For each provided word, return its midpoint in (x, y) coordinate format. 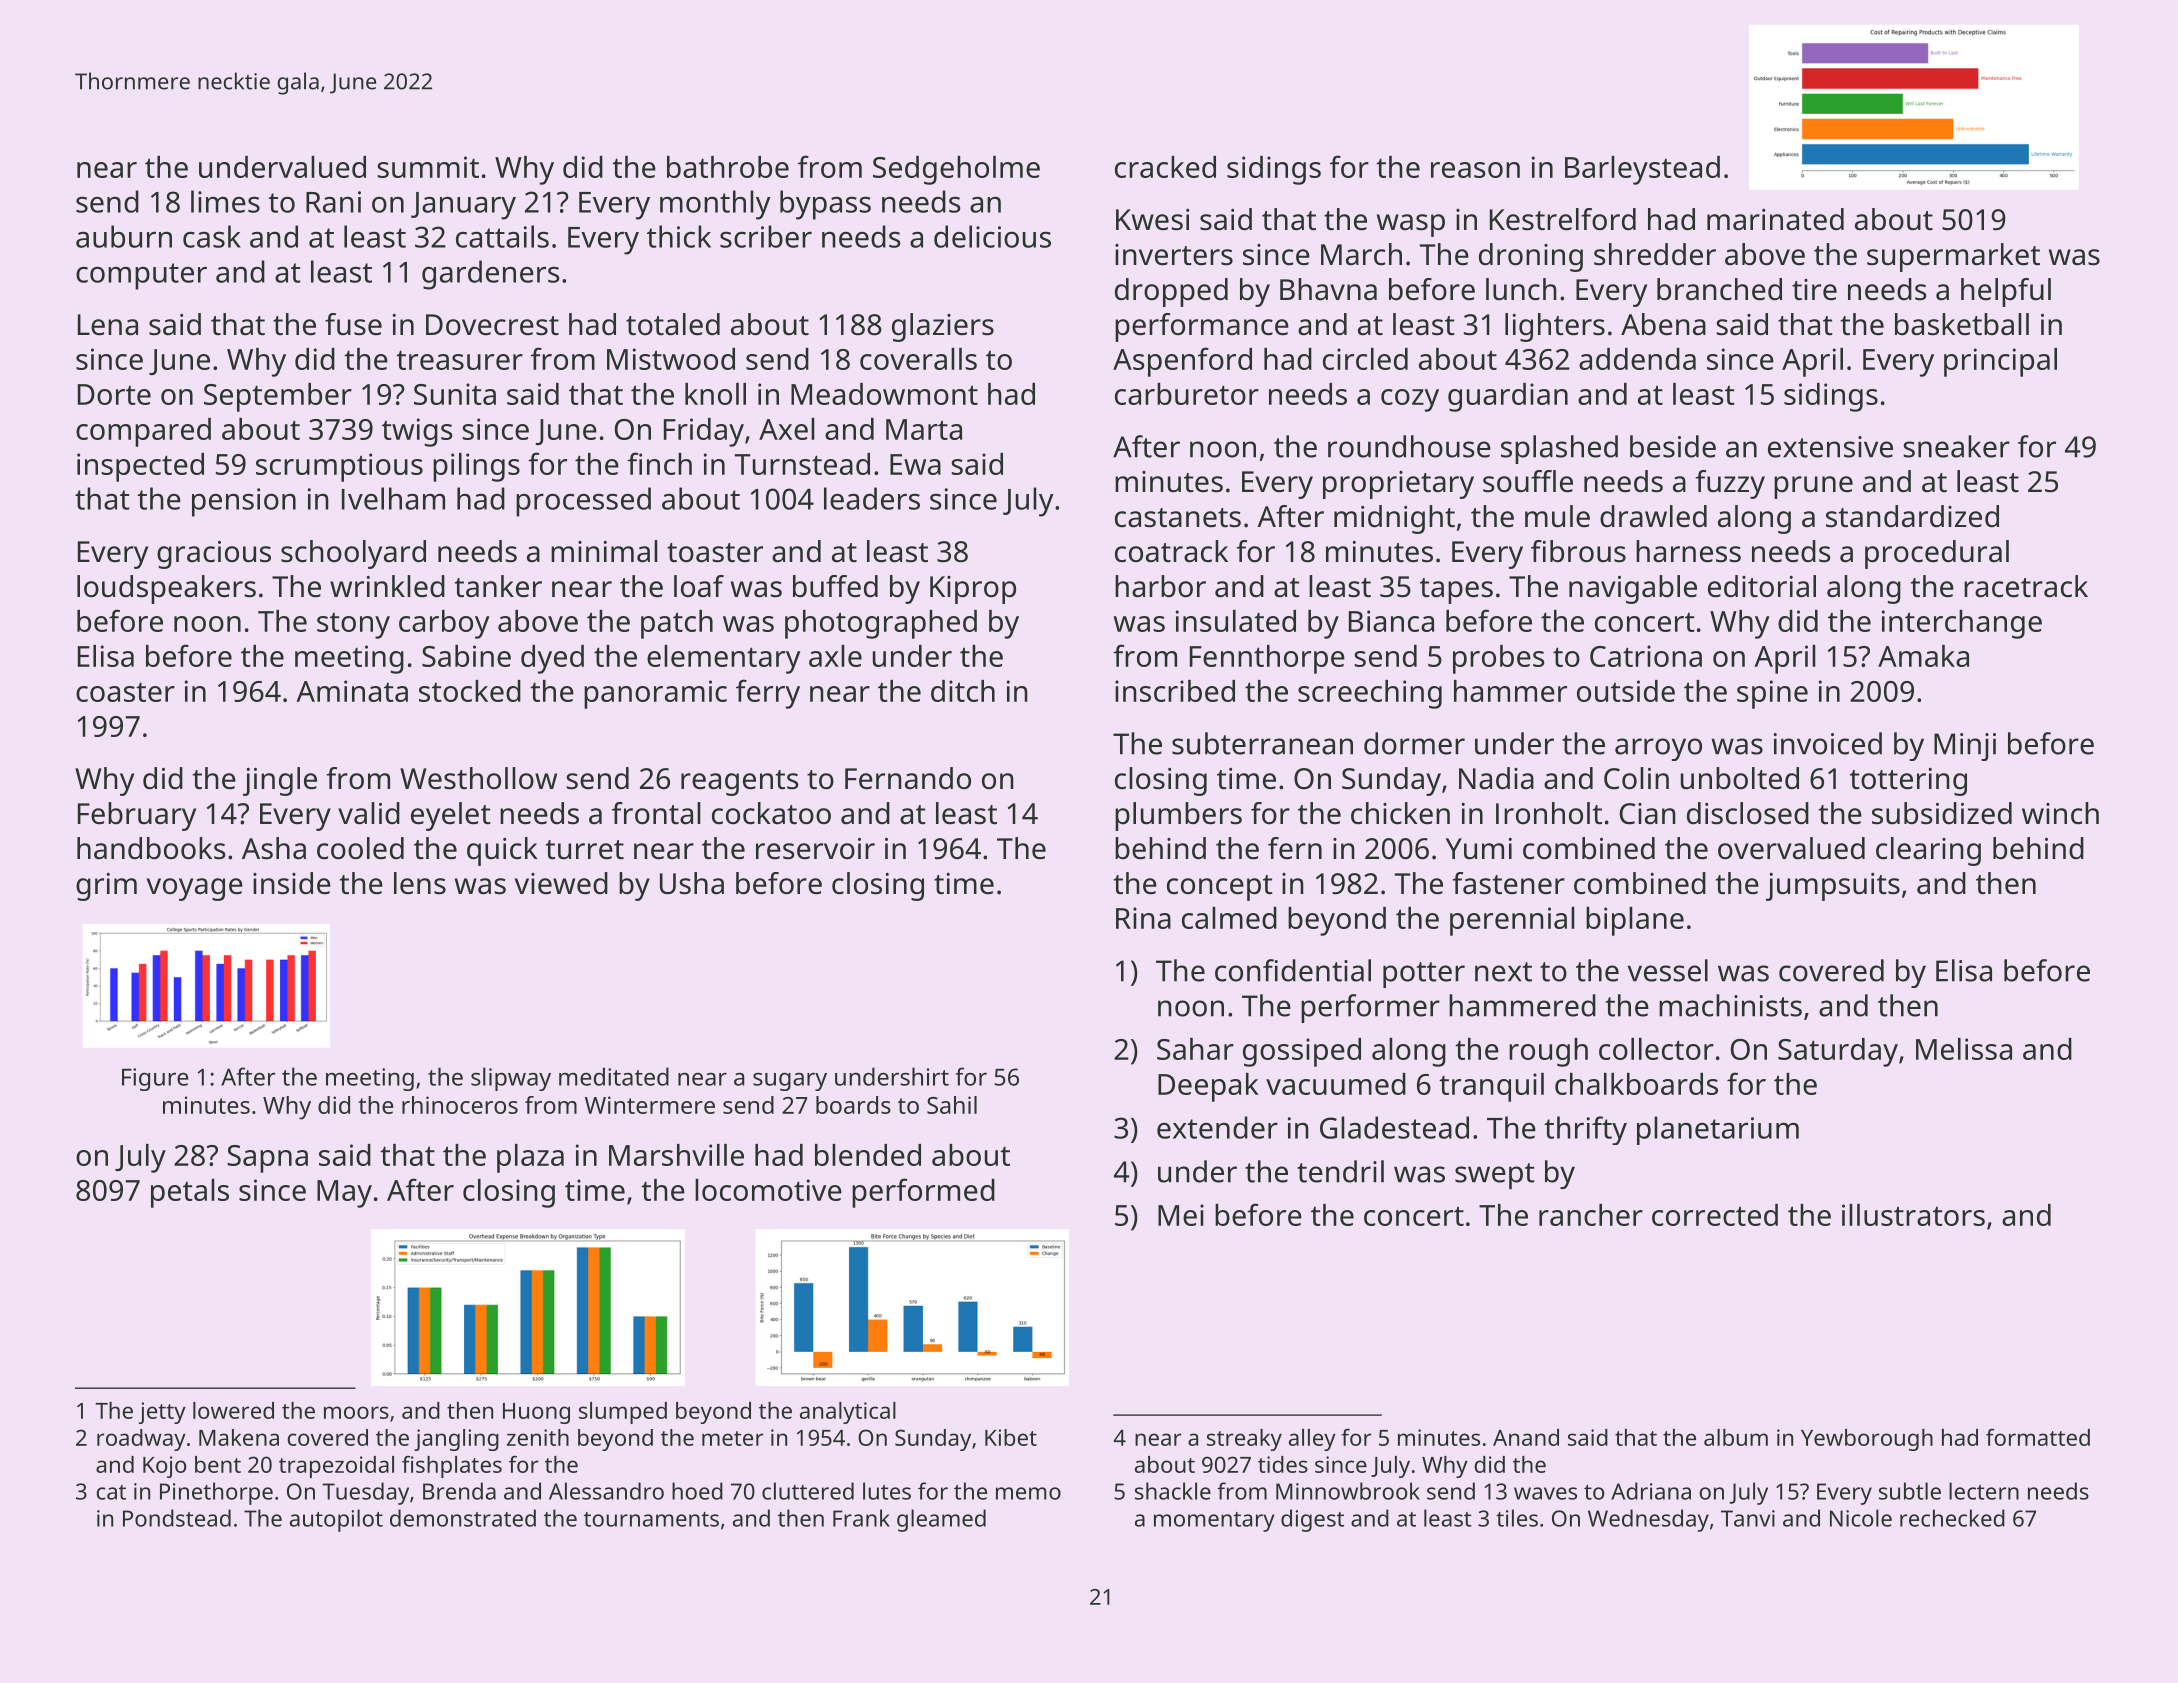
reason (1475, 170)
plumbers (1178, 816)
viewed (561, 883)
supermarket (1953, 257)
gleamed (941, 1520)
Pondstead (177, 1518)
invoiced (1828, 743)
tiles (1517, 1518)
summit (428, 167)
